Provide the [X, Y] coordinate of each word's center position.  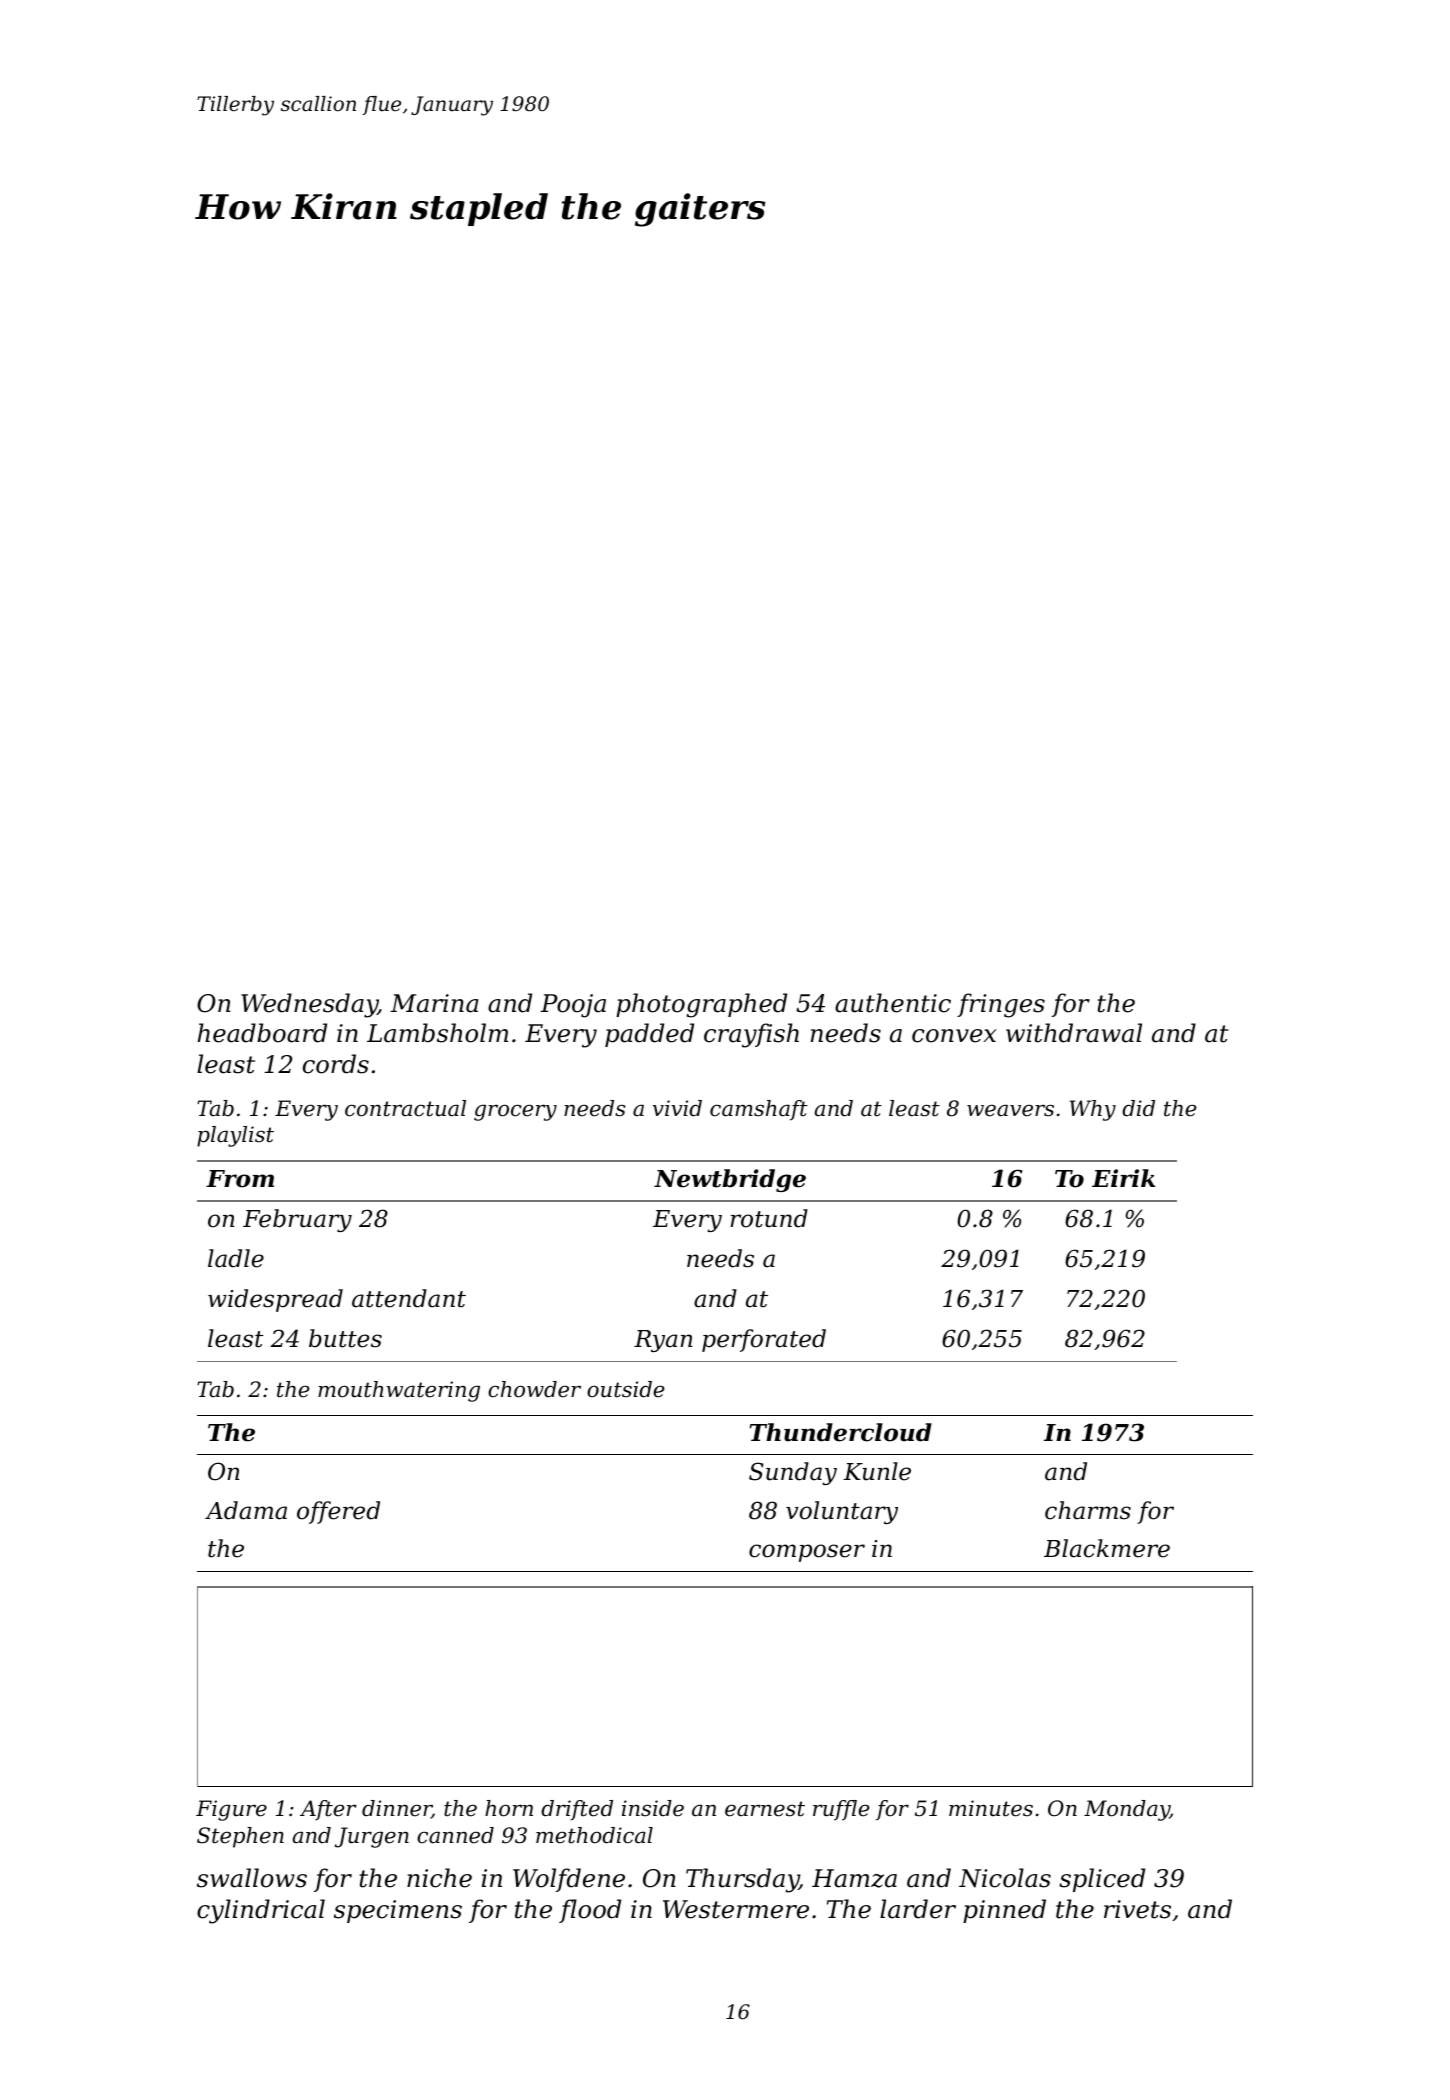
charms [1088, 1510]
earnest [765, 1809]
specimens [398, 1911]
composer [807, 1553]
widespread [275, 1300]
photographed [701, 1005]
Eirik [1123, 1178]
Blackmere [1107, 1548]
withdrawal [1074, 1033]
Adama [246, 1510]
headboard [262, 1033]
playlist [235, 1136]
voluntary [842, 1512]
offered [338, 1512]
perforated [764, 1340]
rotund [769, 1218]
